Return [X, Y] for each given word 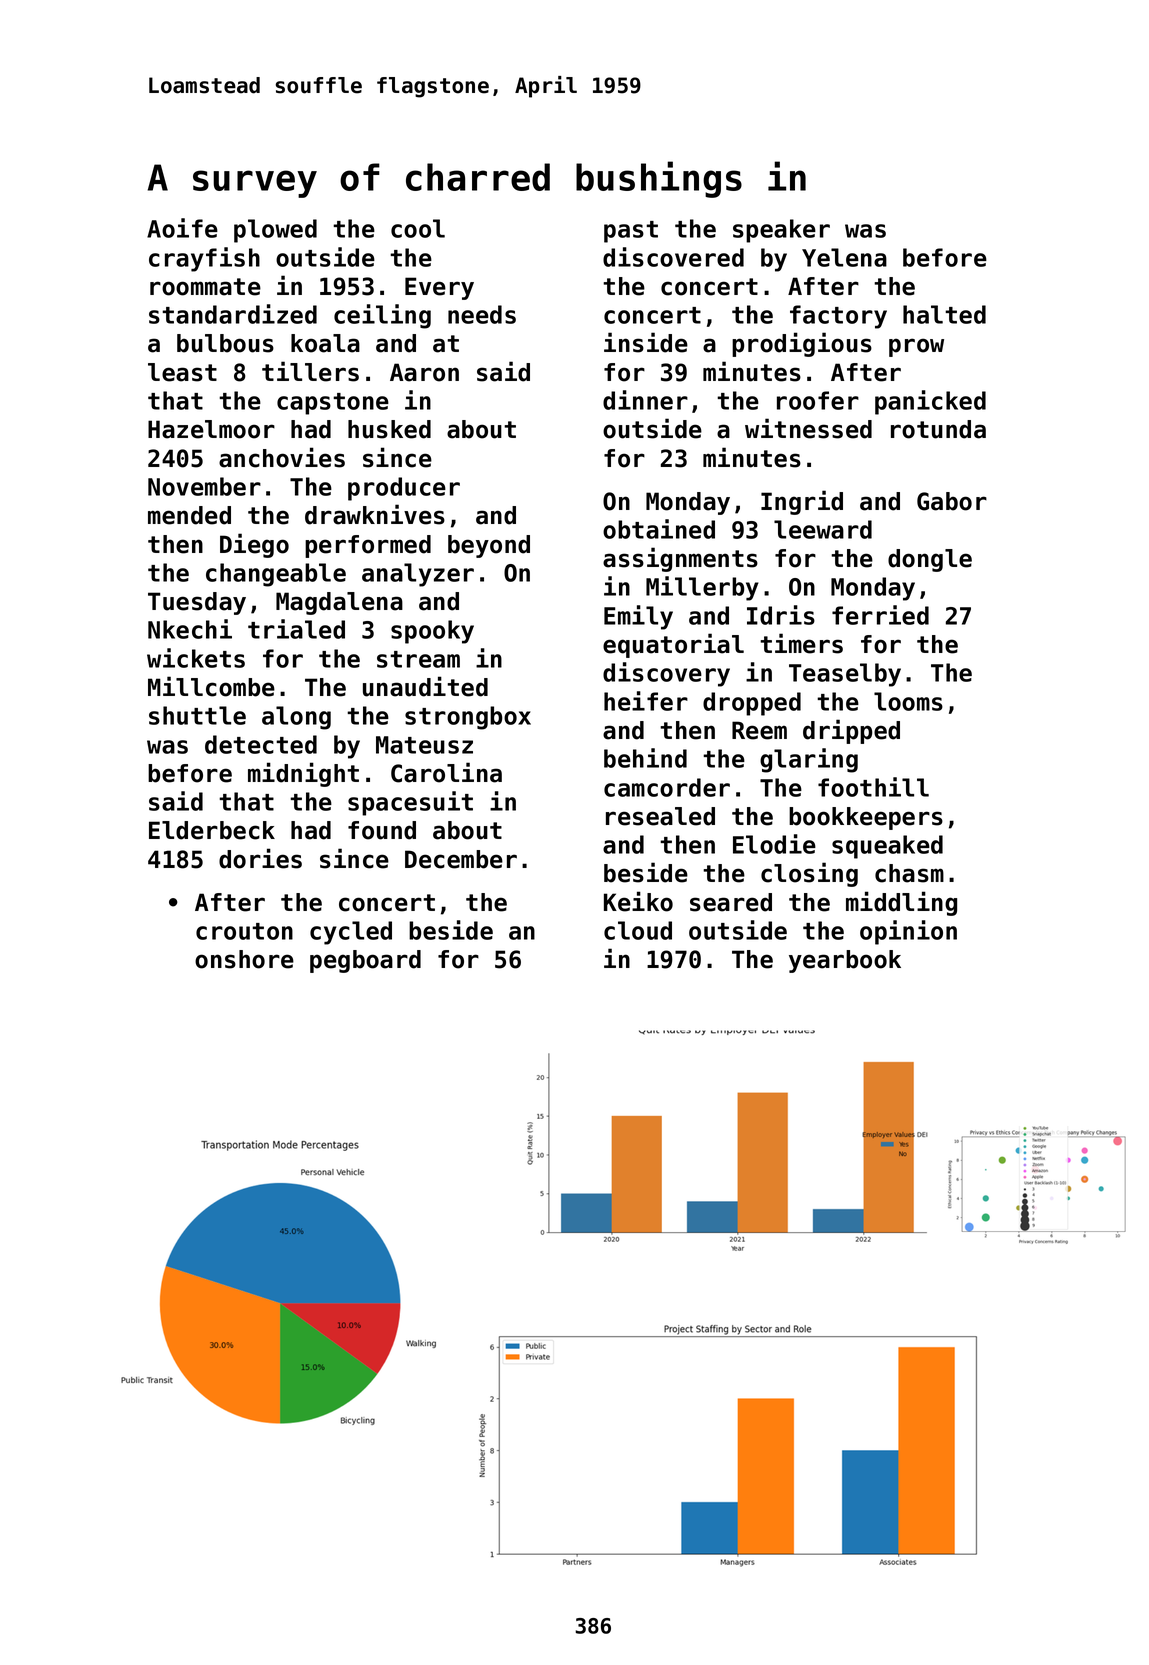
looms [908, 701]
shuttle [197, 715]
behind [645, 758]
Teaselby [845, 675]
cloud [638, 930]
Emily [638, 617]
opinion [908, 932]
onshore [244, 959]
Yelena [844, 257]
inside [646, 342]
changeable [276, 575]
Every [439, 288]
